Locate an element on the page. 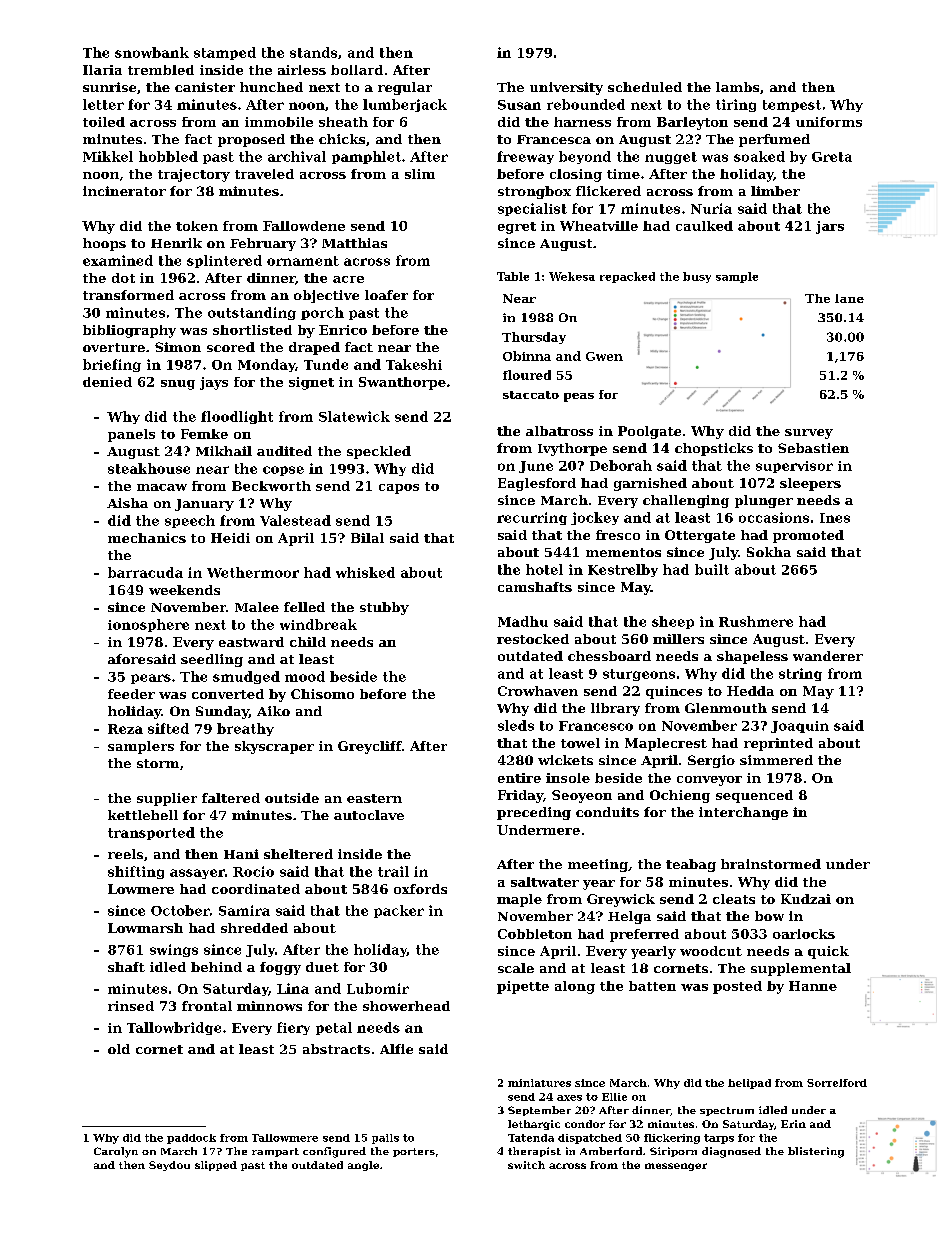  speech is located at coordinates (190, 521).
